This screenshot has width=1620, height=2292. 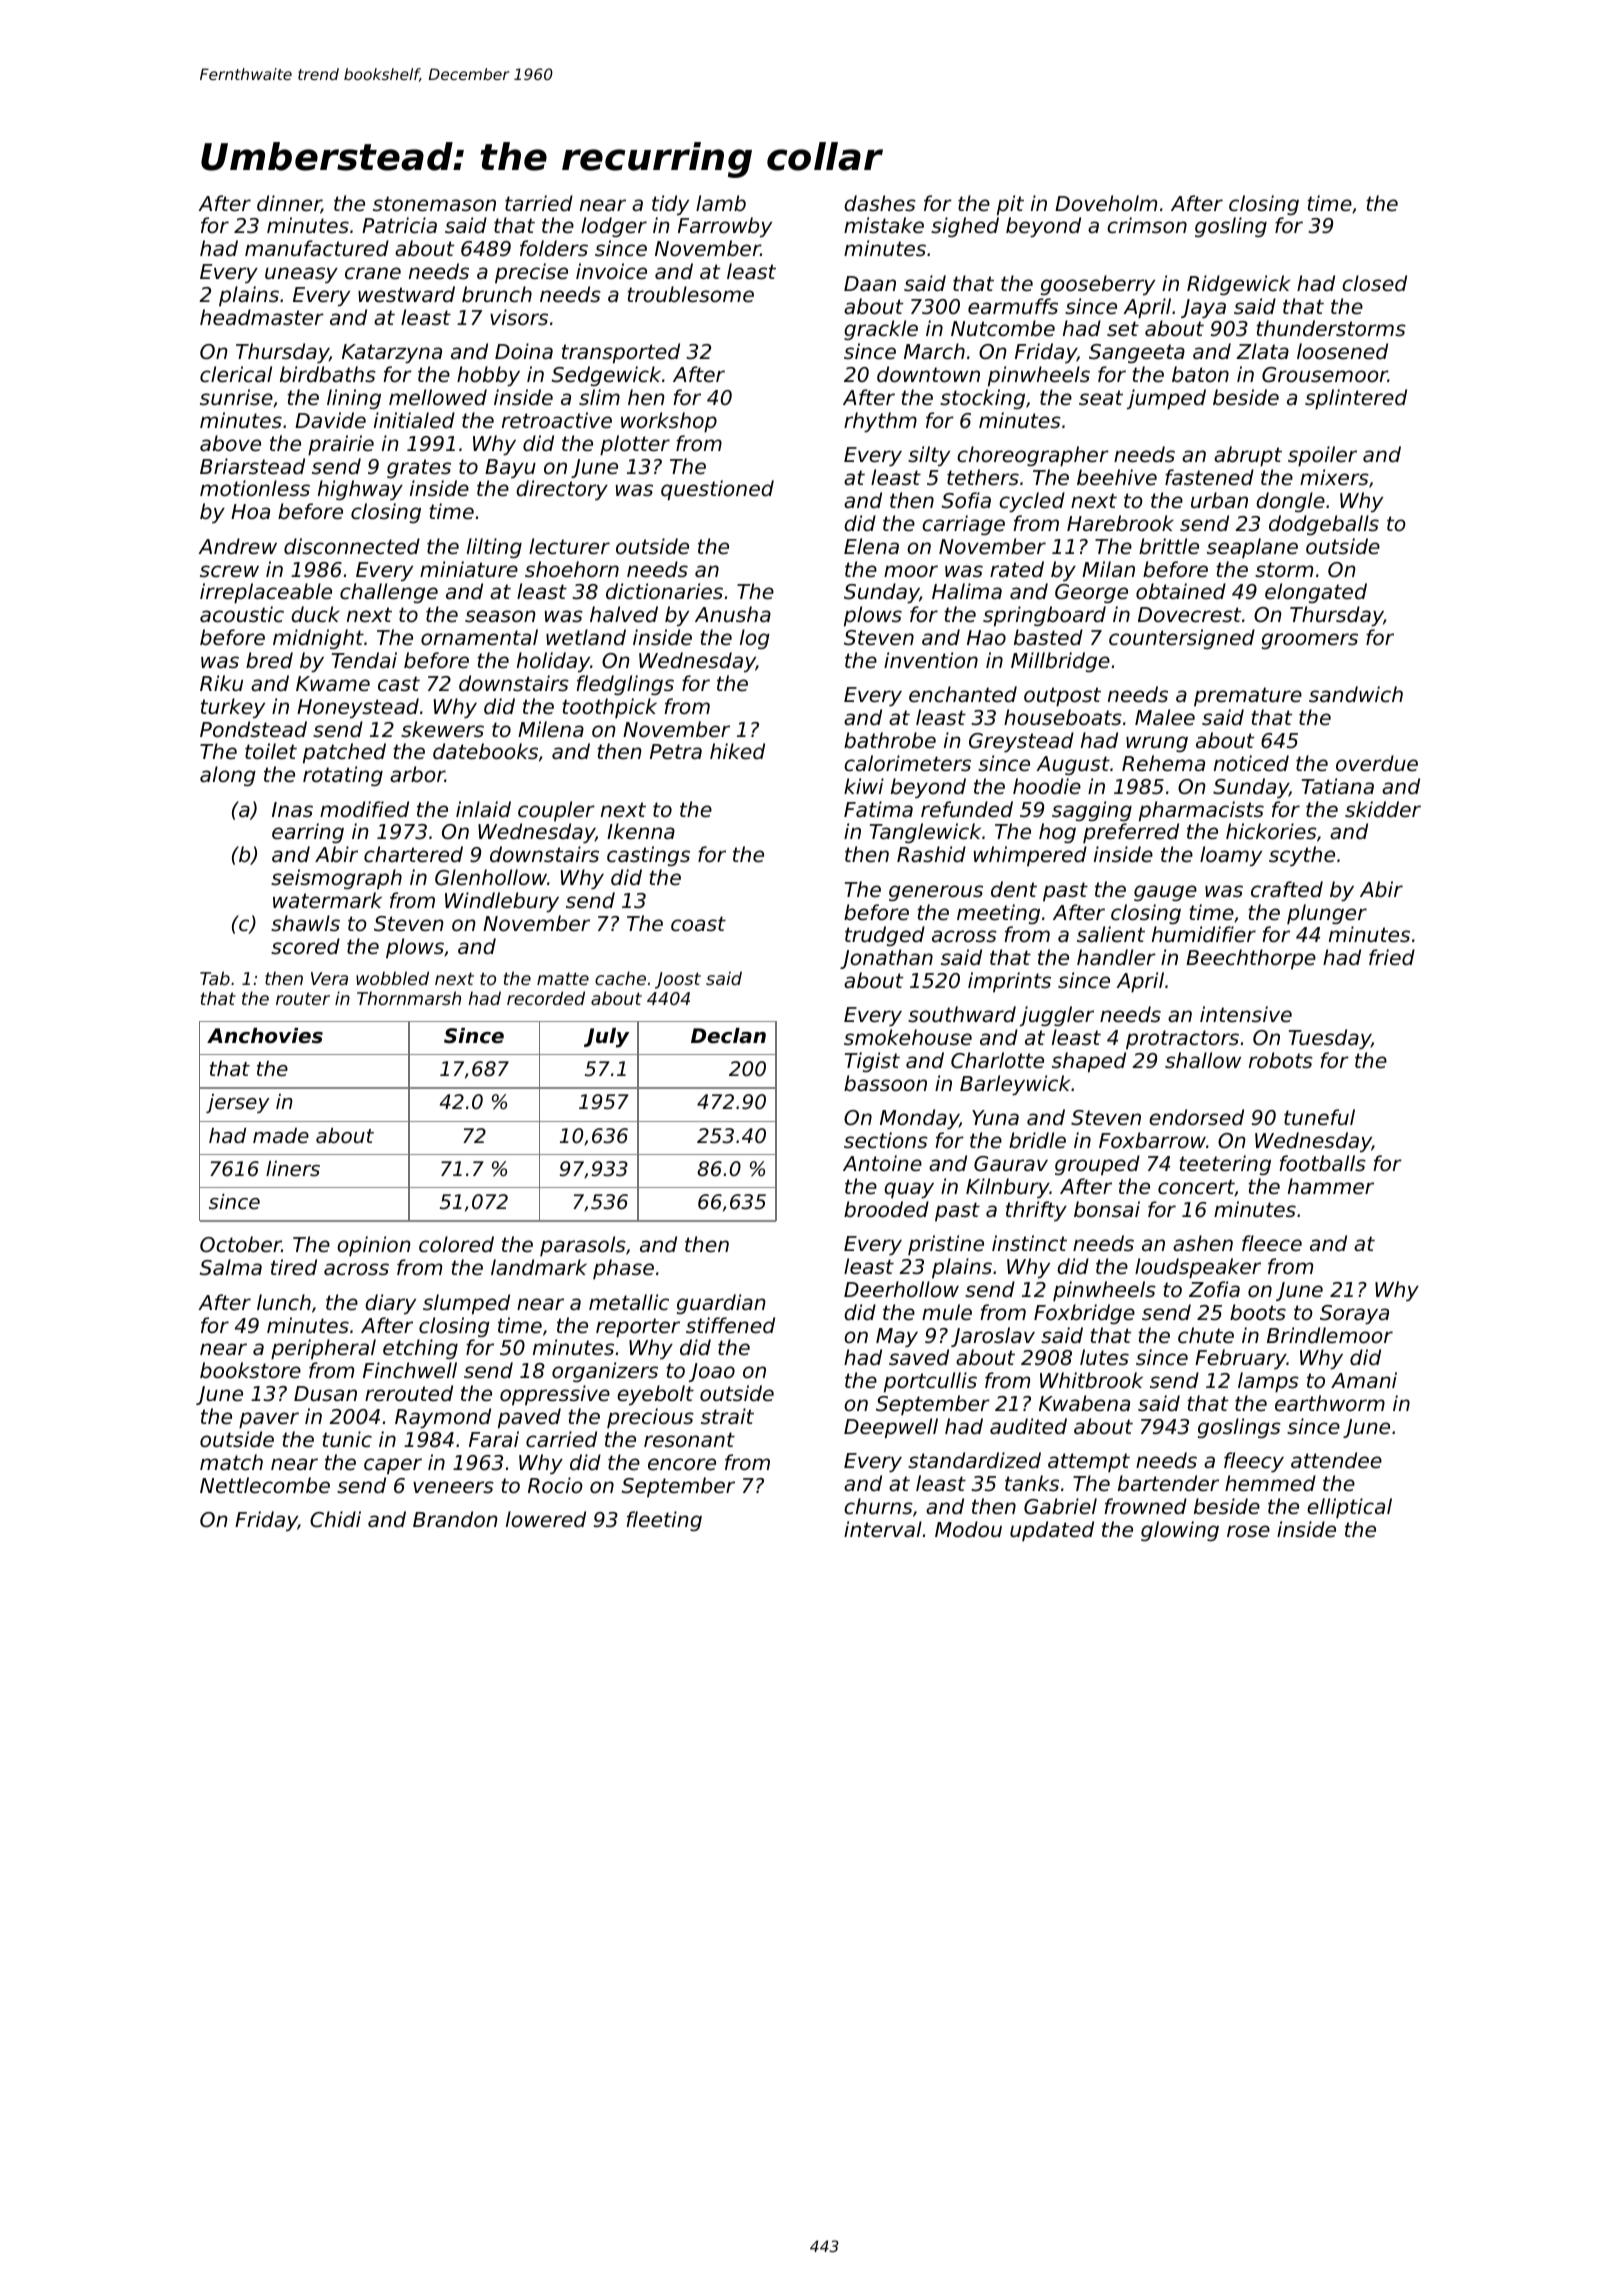 What do you see at coordinates (1137, 353) in the screenshot?
I see `Sangeeta` at bounding box center [1137, 353].
